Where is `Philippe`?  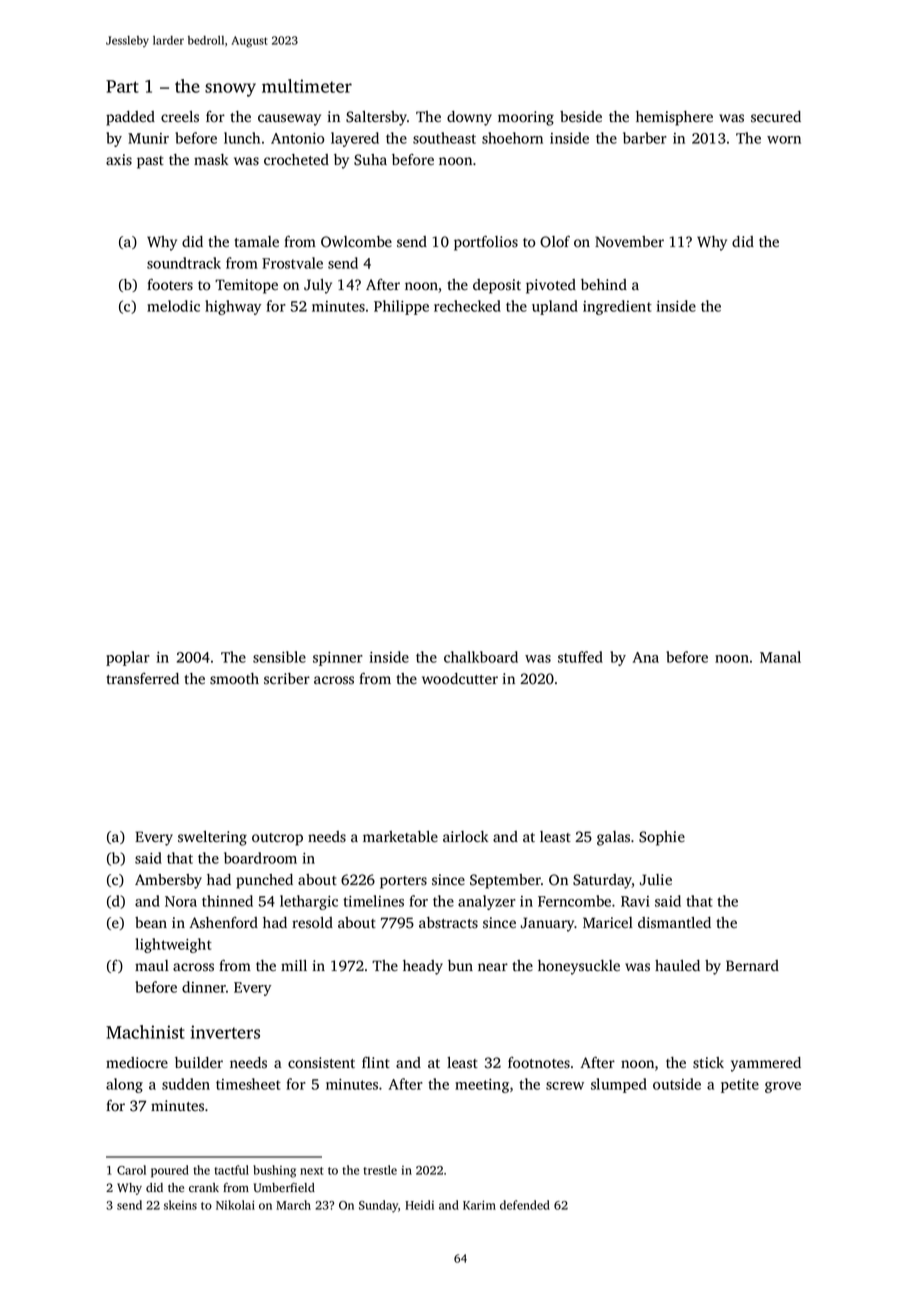
Philippe is located at coordinates (401, 307).
